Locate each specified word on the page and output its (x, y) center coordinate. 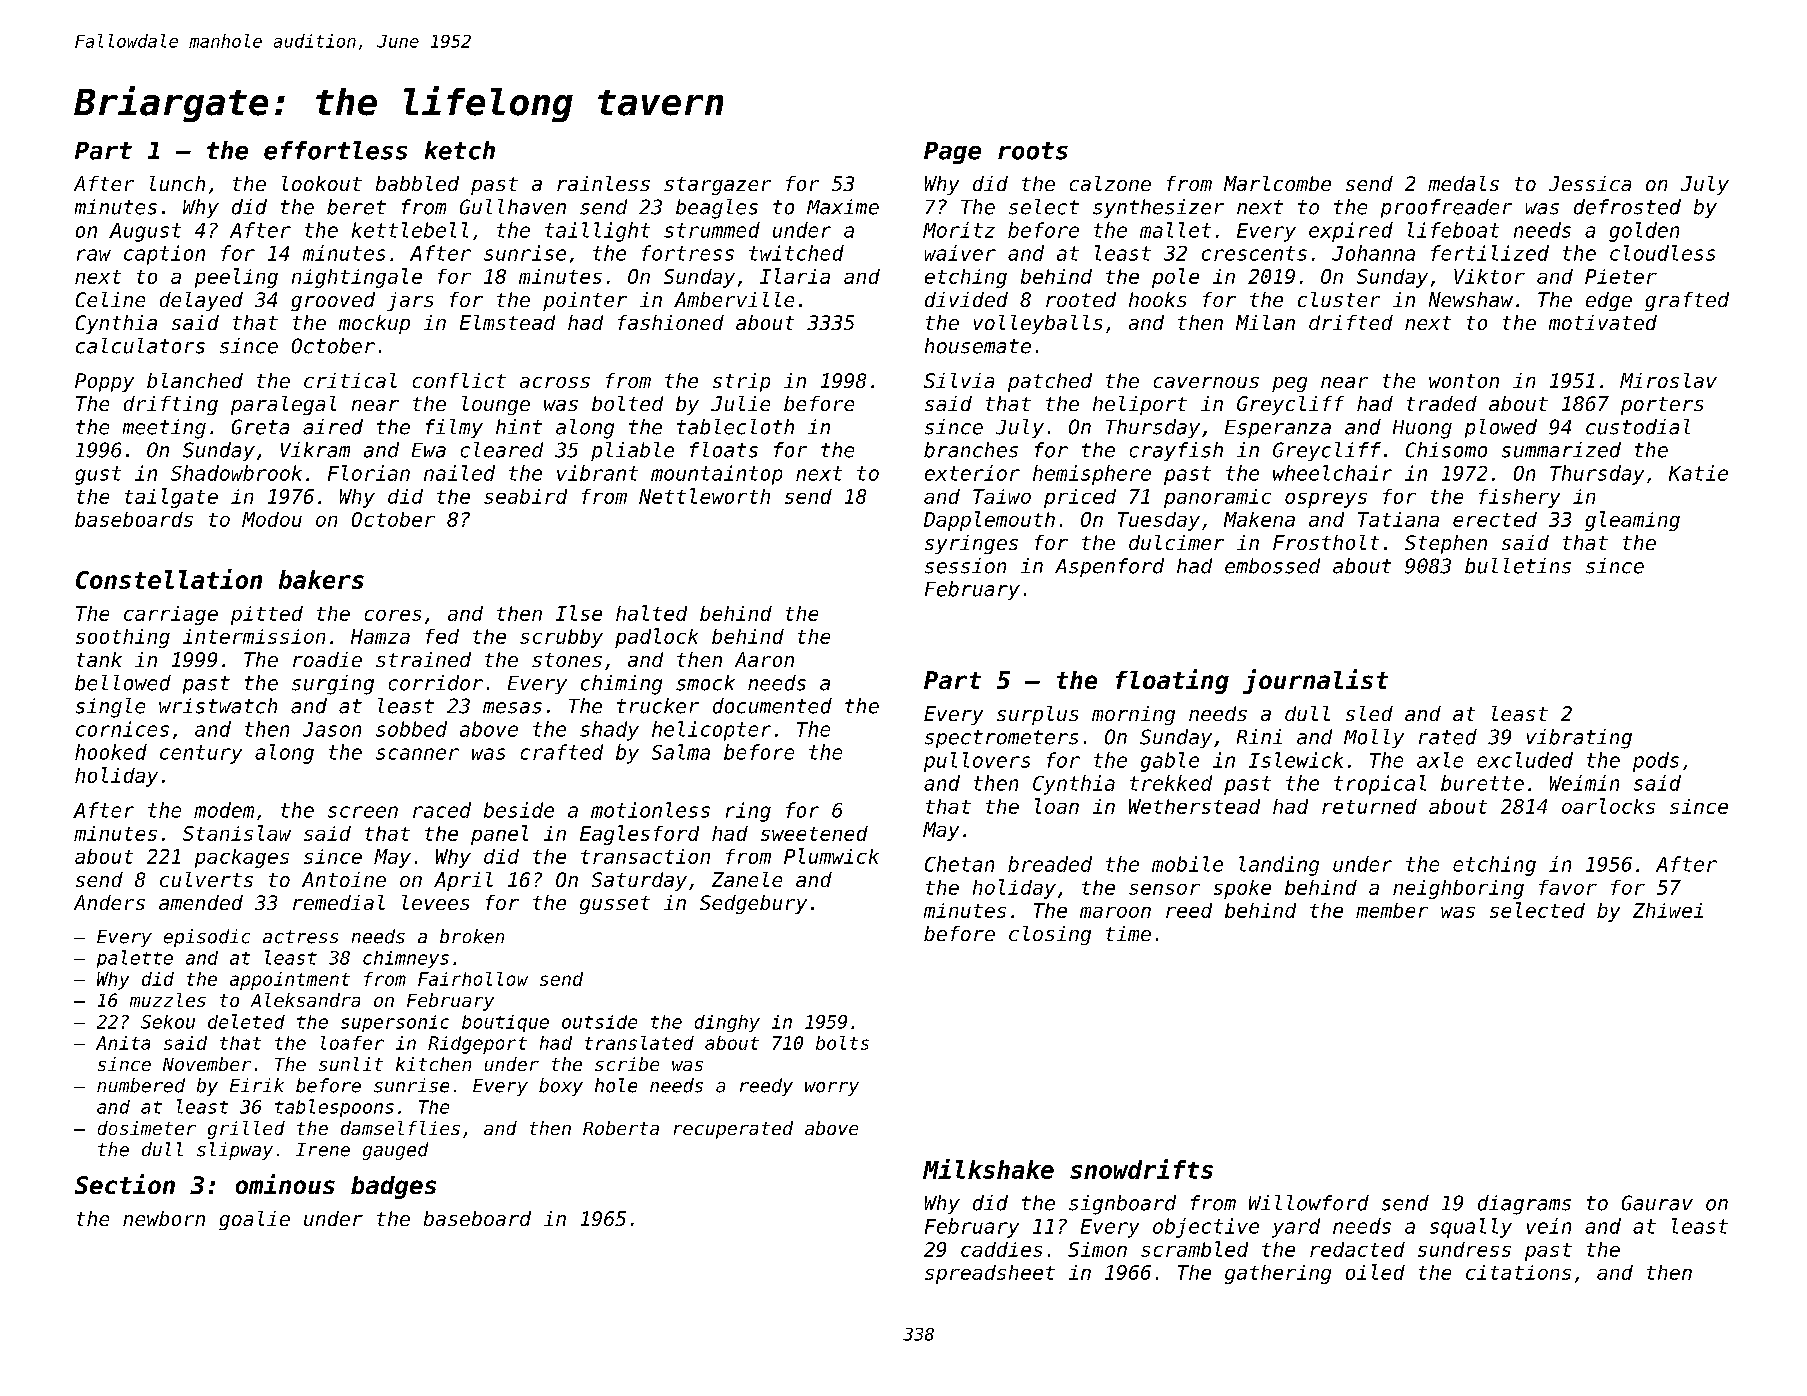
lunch (177, 183)
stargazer (717, 186)
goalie (254, 1220)
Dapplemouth (989, 521)
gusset (615, 905)
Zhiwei (1668, 910)
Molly (1374, 738)
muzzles (168, 1000)
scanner (417, 754)
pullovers (977, 762)
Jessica (1590, 183)
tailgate (171, 498)
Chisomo (1446, 450)
